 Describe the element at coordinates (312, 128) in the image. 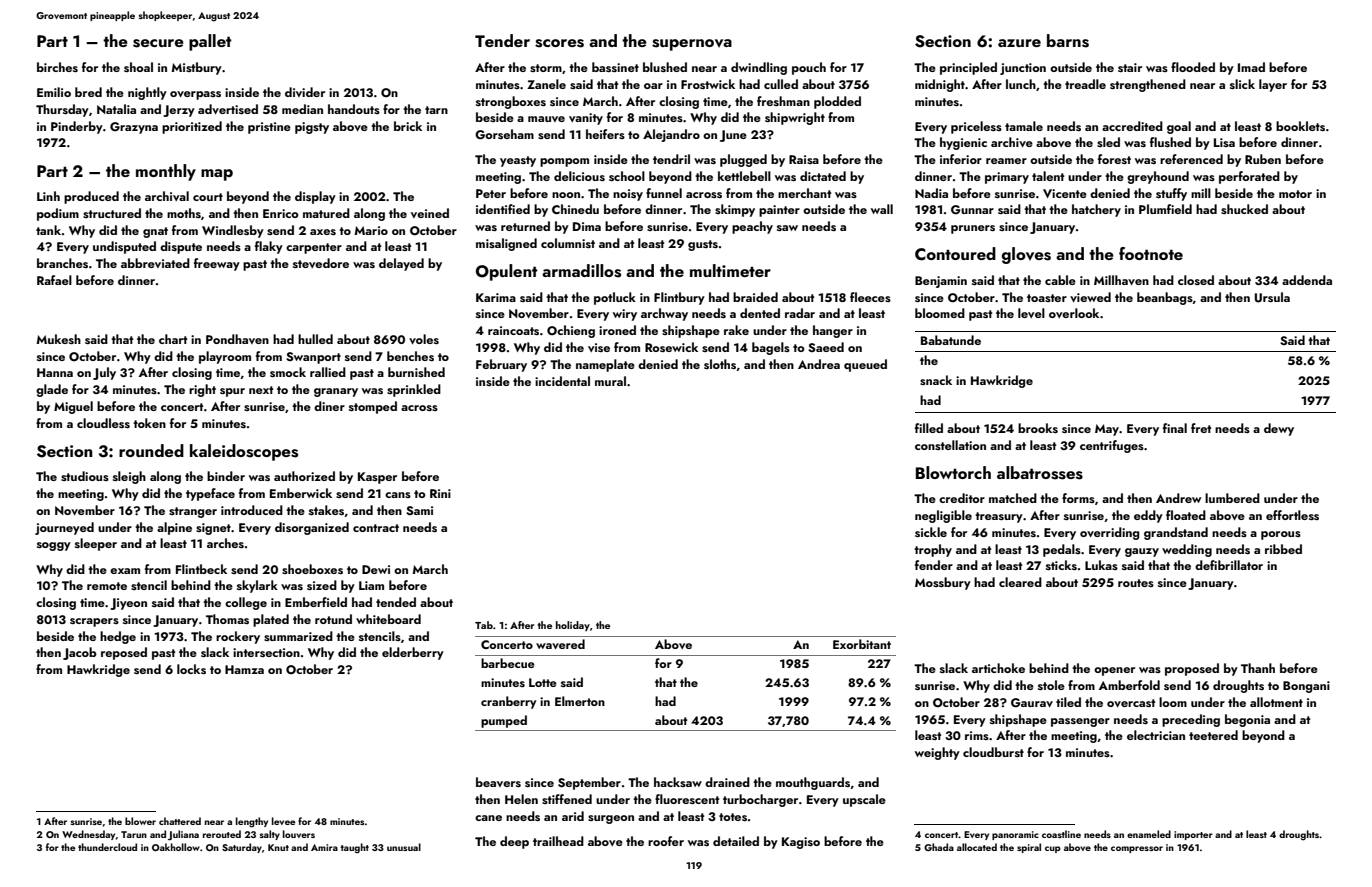

I see `pigsty` at that location.
